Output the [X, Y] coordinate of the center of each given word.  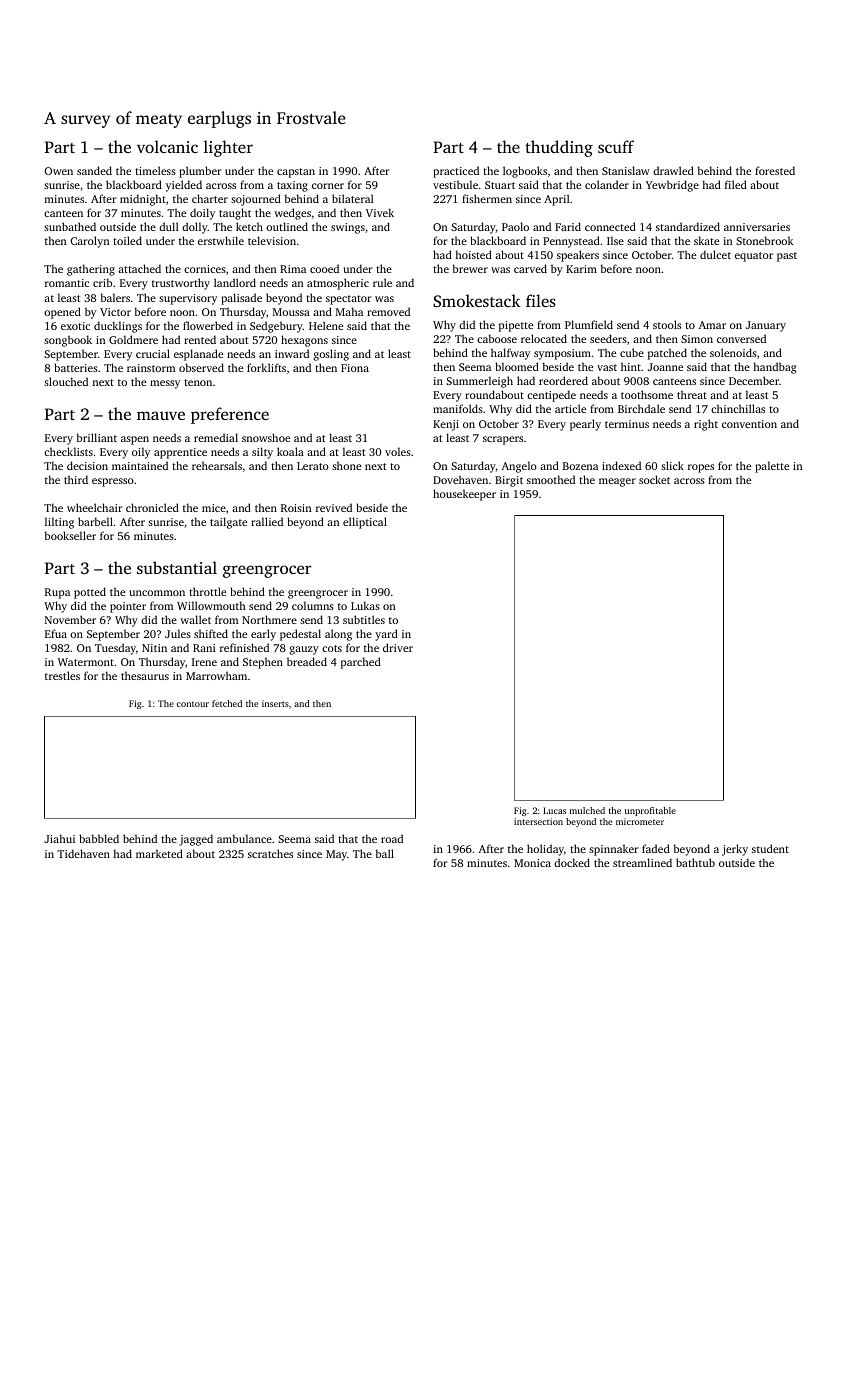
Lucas [554, 810]
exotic [75, 326]
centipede [551, 396]
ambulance [244, 838]
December [754, 380]
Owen [58, 171]
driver [398, 647]
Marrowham [216, 675]
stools [667, 324]
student [770, 848]
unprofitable [650, 811]
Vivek [380, 212]
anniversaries [757, 227]
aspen [135, 440]
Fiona [355, 368]
